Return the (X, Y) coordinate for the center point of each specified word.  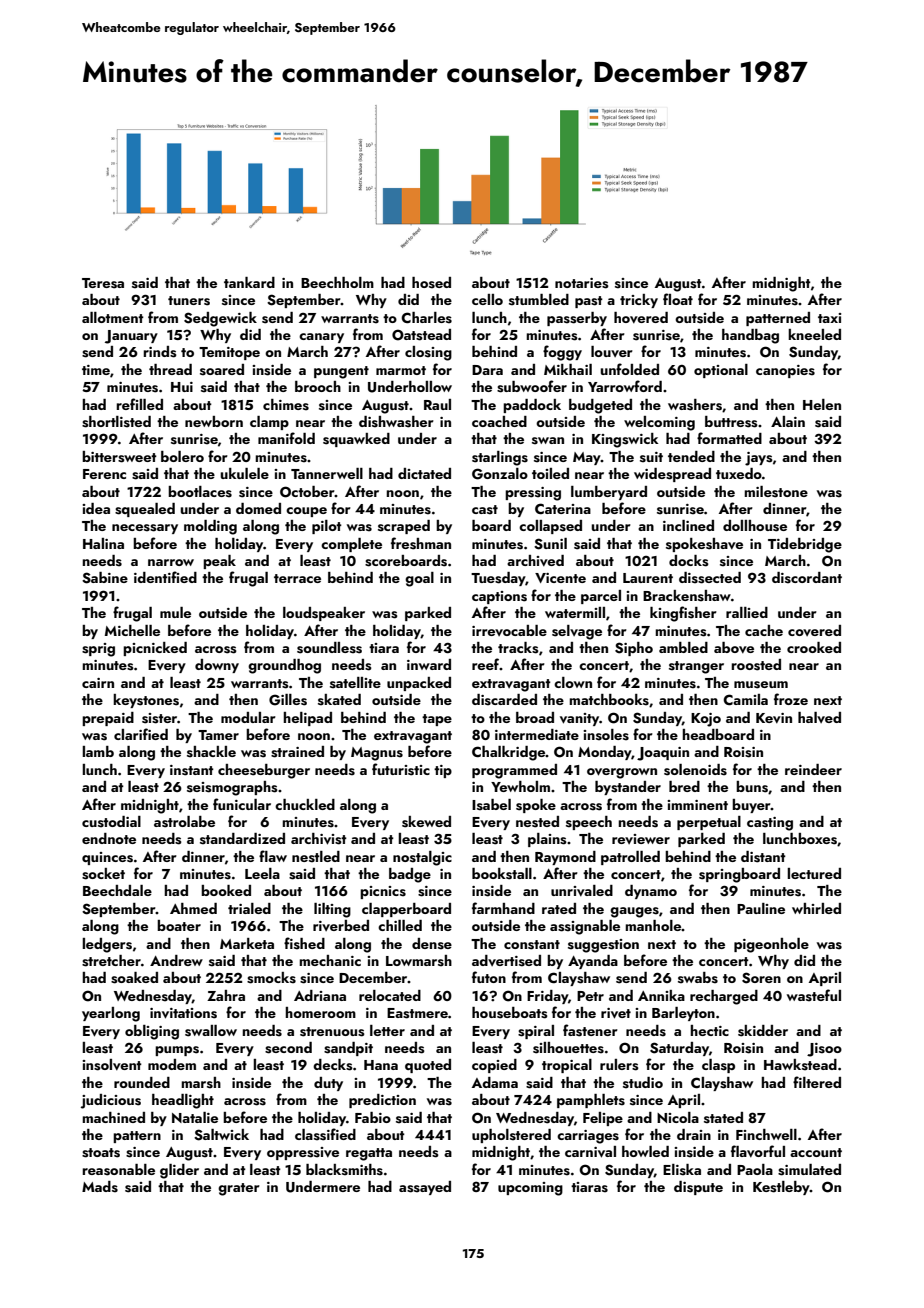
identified (165, 577)
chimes (286, 405)
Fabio (373, 1117)
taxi (829, 318)
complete (351, 545)
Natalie (195, 1117)
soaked (134, 978)
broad (535, 717)
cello (487, 299)
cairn (98, 683)
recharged (724, 997)
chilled (400, 925)
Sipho (634, 649)
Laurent (648, 578)
